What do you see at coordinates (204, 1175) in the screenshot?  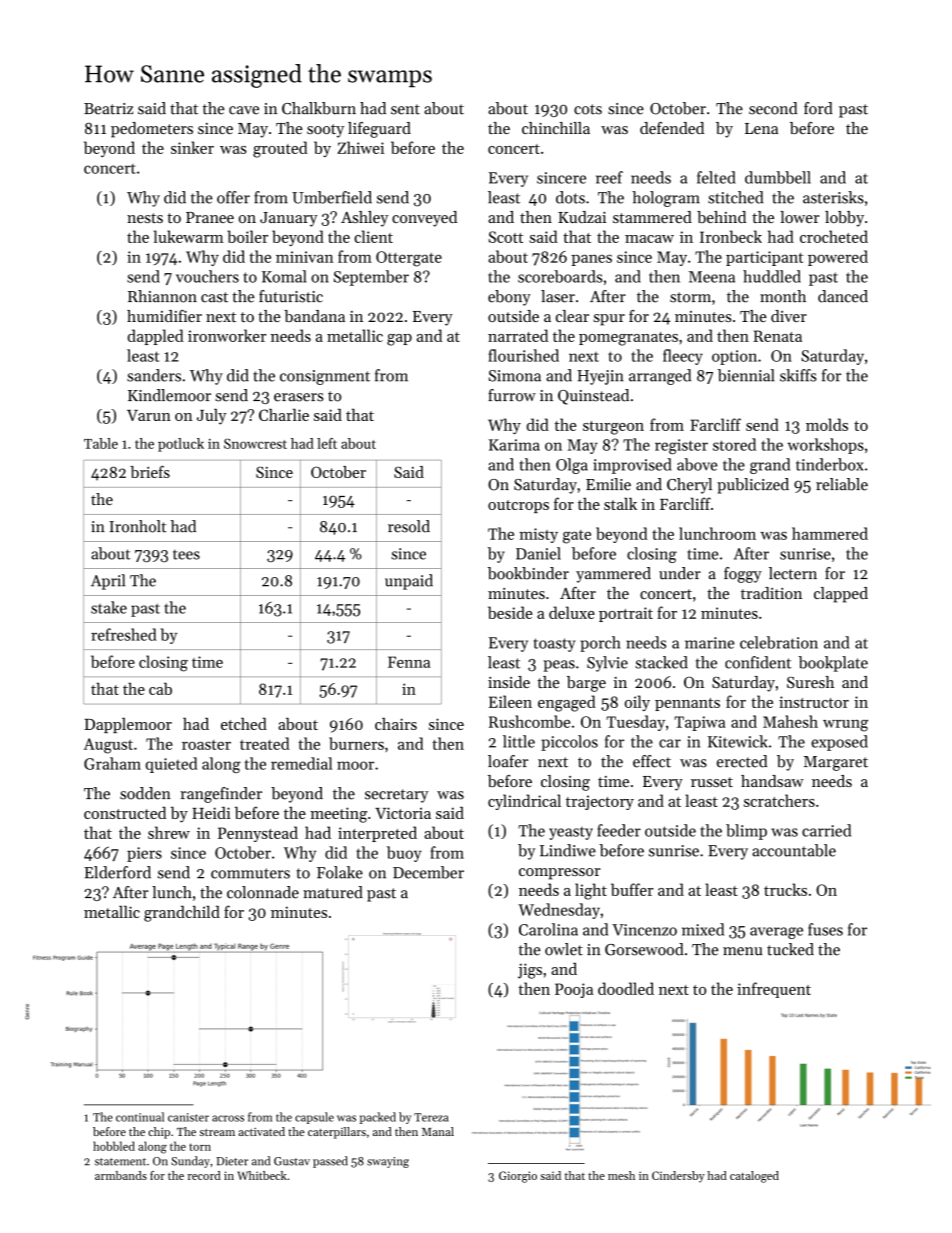 I see `record` at bounding box center [204, 1175].
